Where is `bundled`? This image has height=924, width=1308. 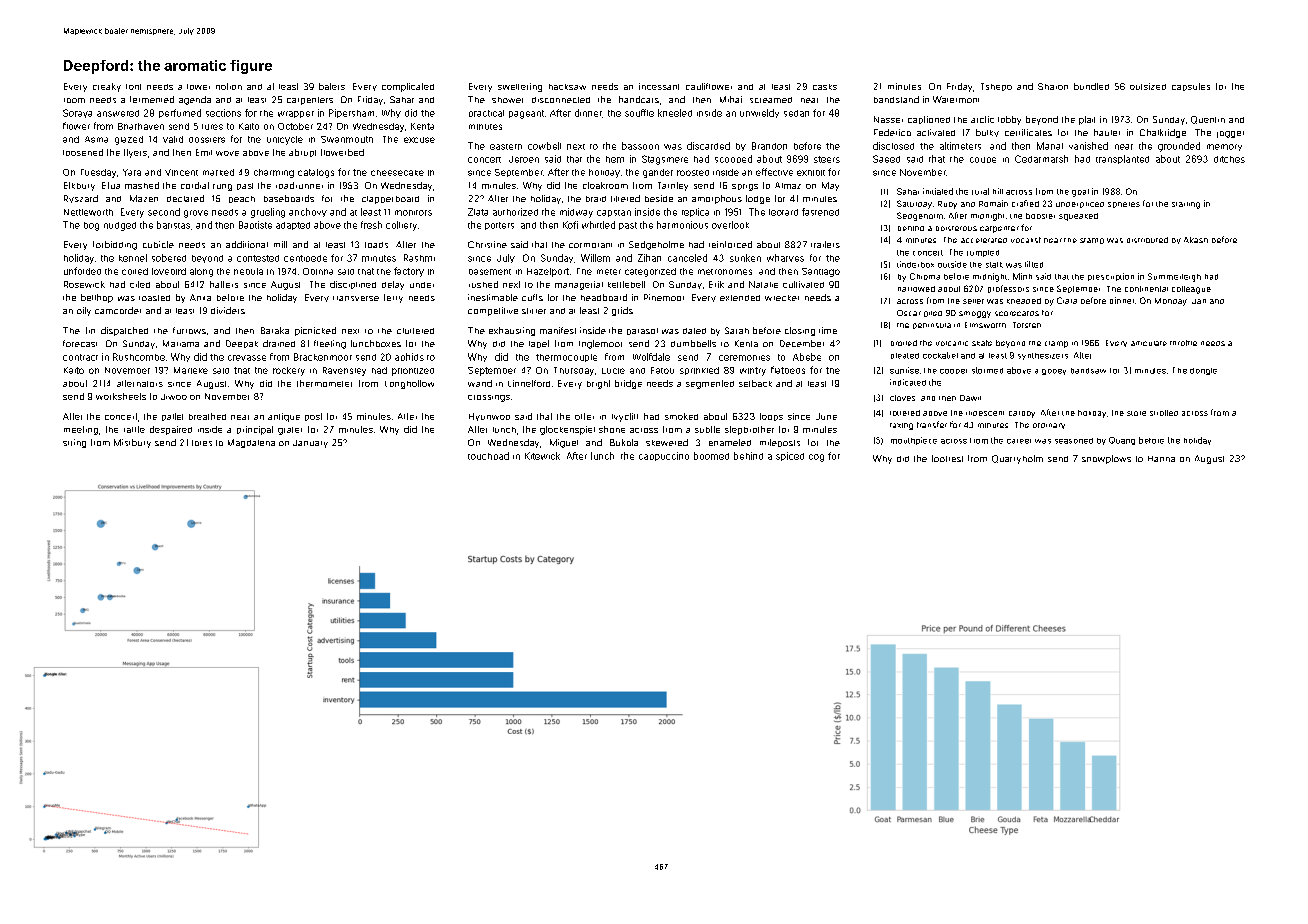 bundled is located at coordinates (1091, 86).
